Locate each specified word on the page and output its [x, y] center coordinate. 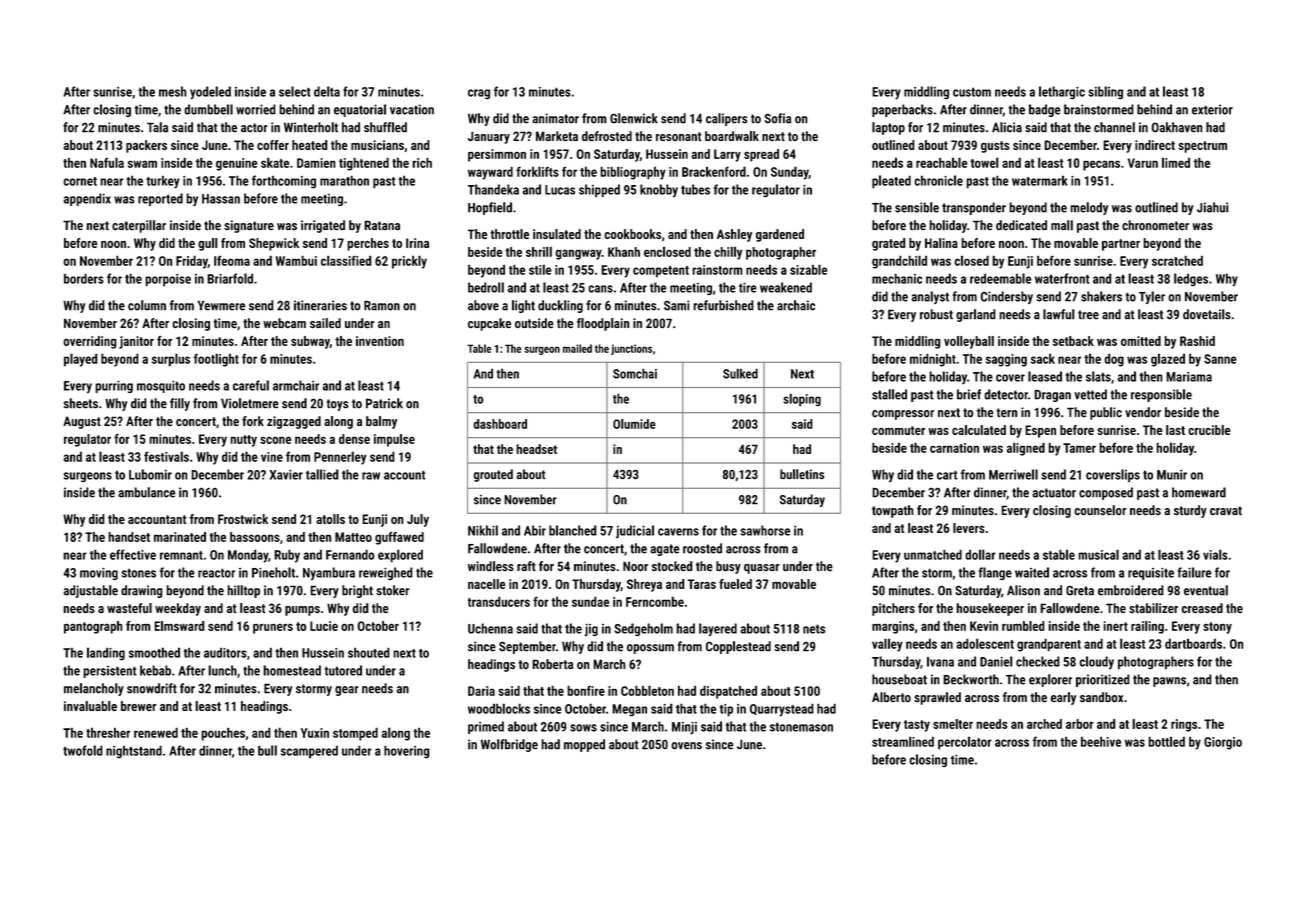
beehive [1101, 741]
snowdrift [152, 688]
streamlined [903, 741]
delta [327, 91]
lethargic [1062, 92]
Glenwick [634, 118]
